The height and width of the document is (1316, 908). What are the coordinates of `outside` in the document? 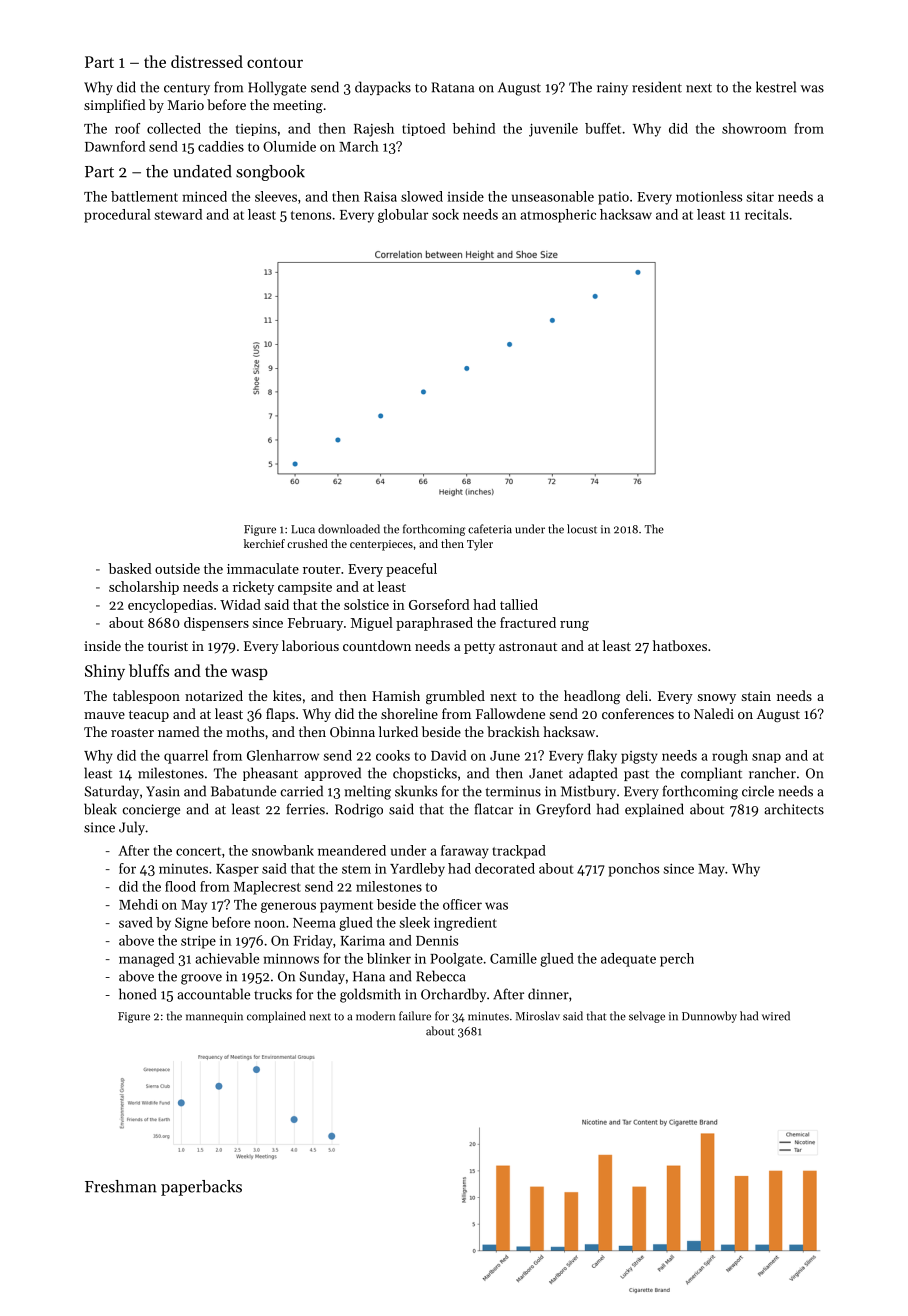 It's located at (177, 568).
